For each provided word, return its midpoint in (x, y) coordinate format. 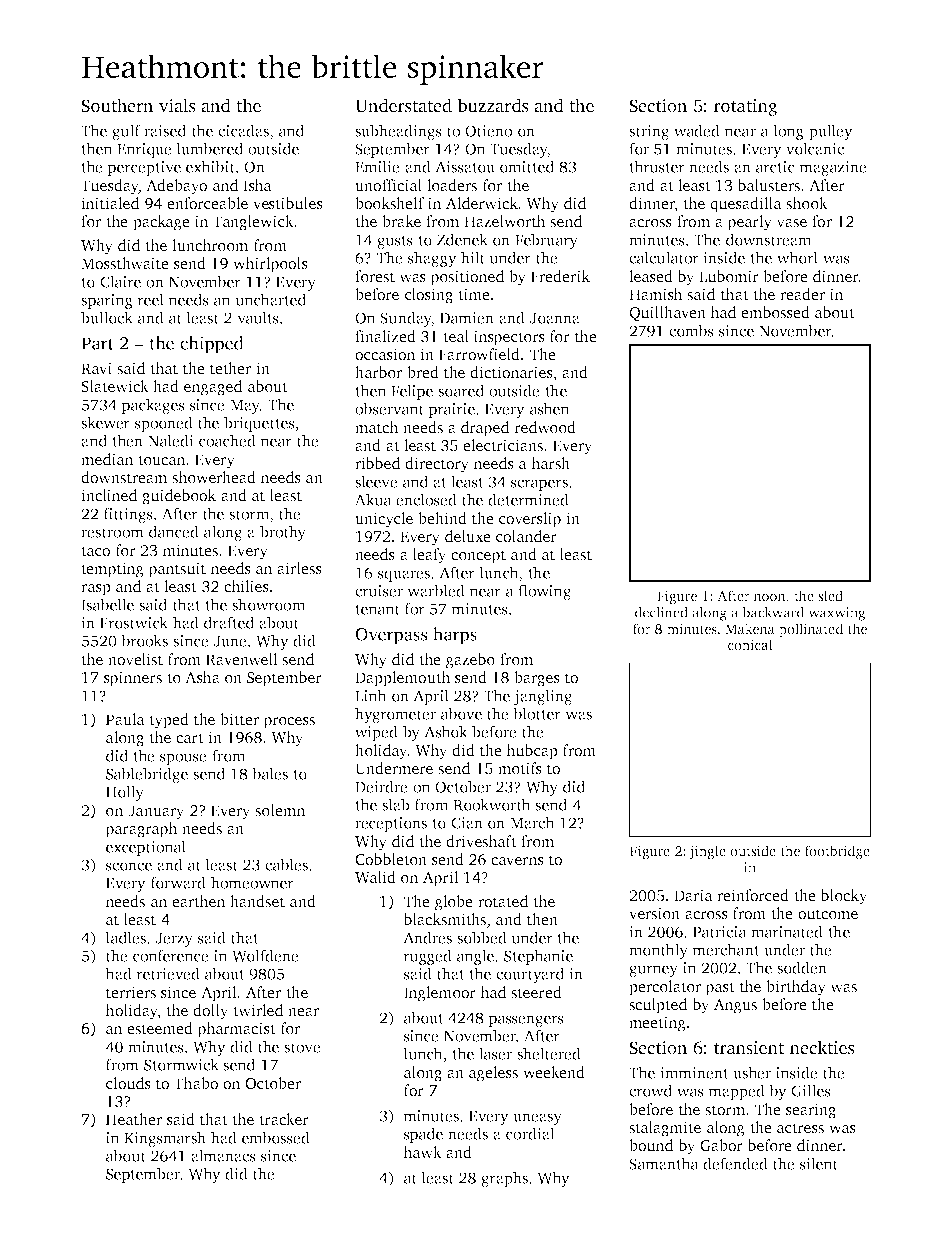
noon (770, 597)
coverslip (530, 520)
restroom (112, 533)
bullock (107, 317)
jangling (542, 697)
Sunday (405, 319)
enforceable (207, 203)
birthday (796, 988)
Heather (134, 1119)
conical (750, 644)
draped (485, 429)
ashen (549, 408)
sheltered (549, 1053)
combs (691, 330)
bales (270, 773)
